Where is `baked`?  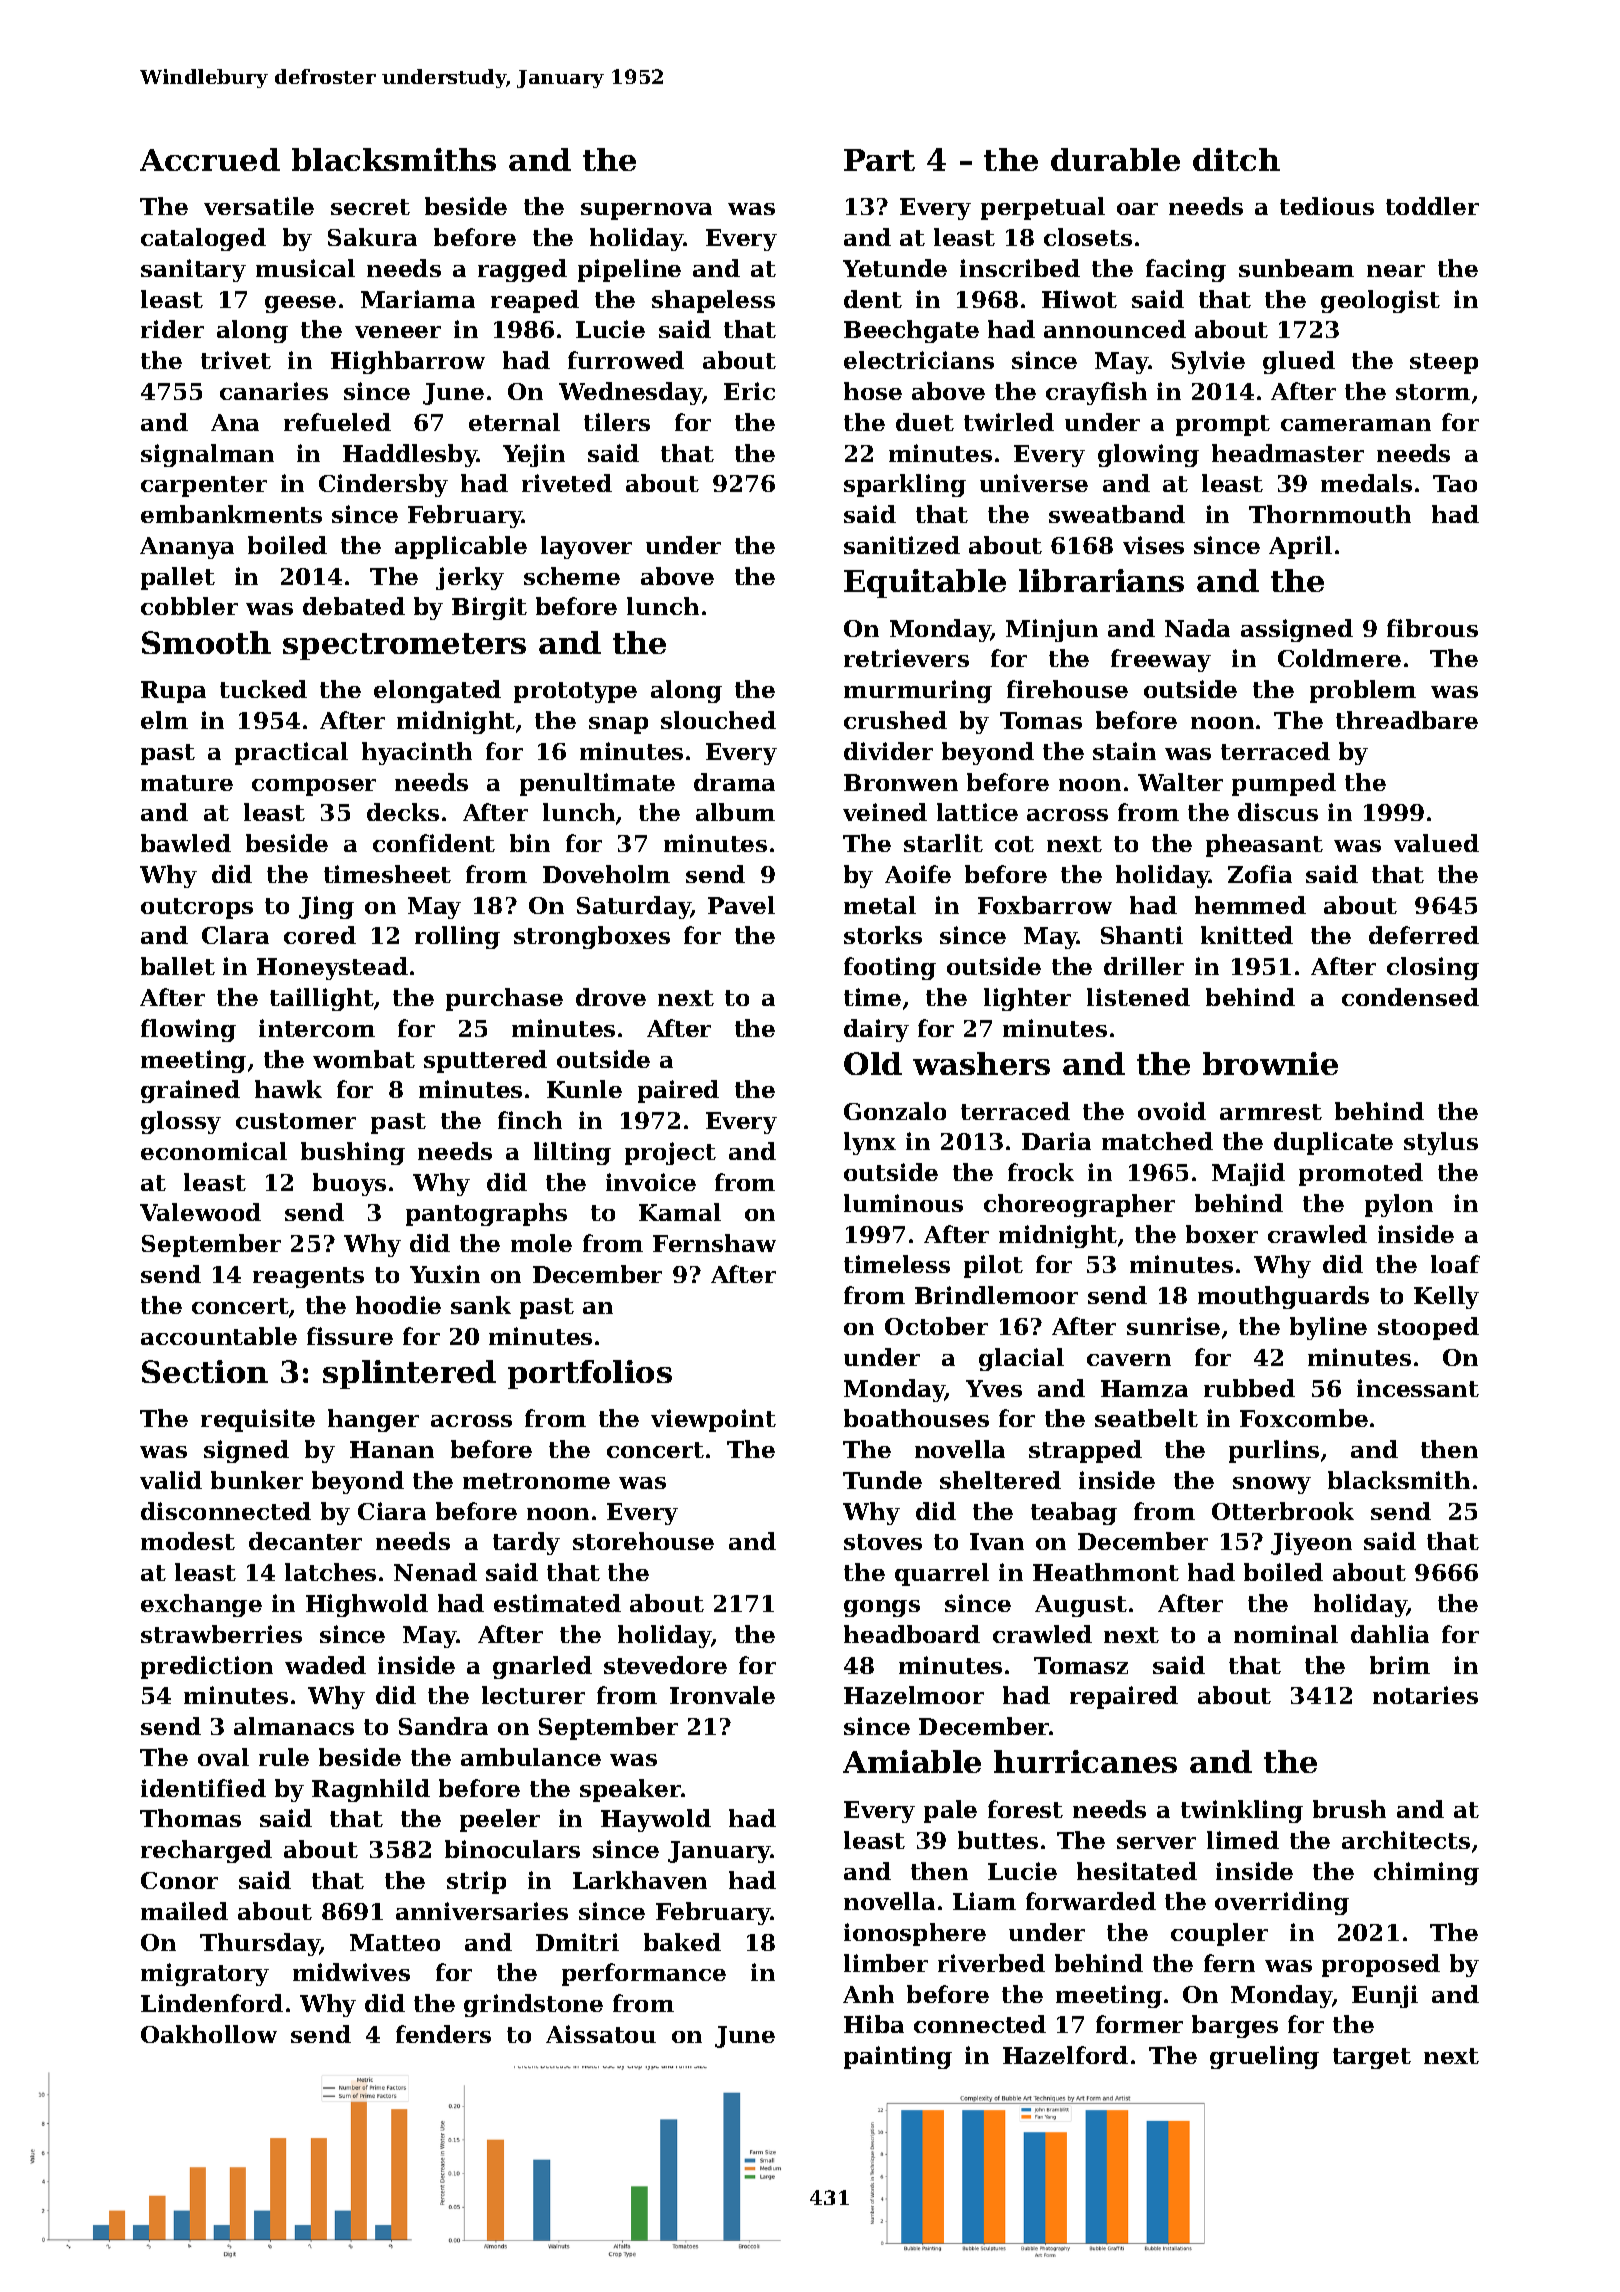 baked is located at coordinates (682, 1942).
